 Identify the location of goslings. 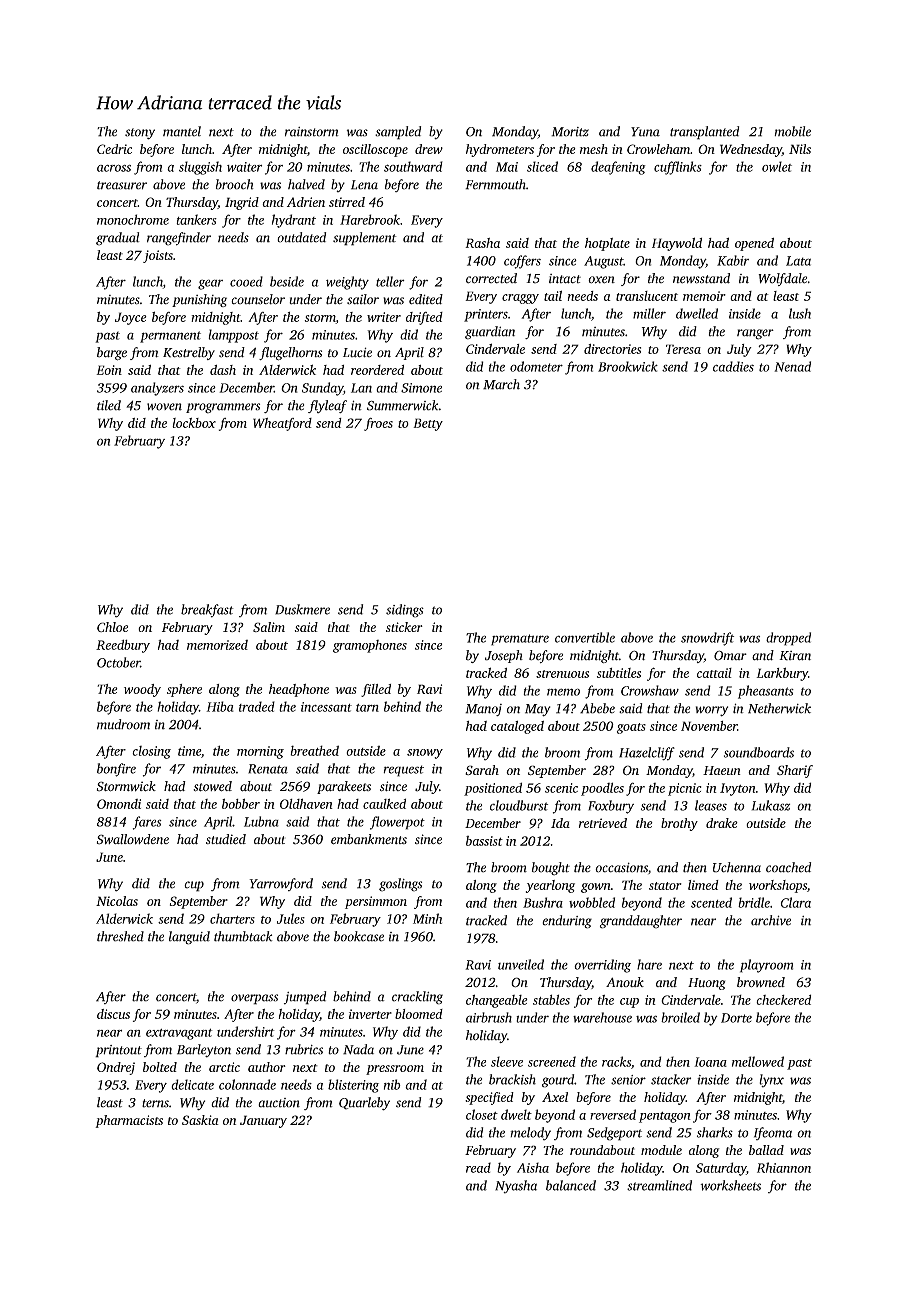
(400, 885).
